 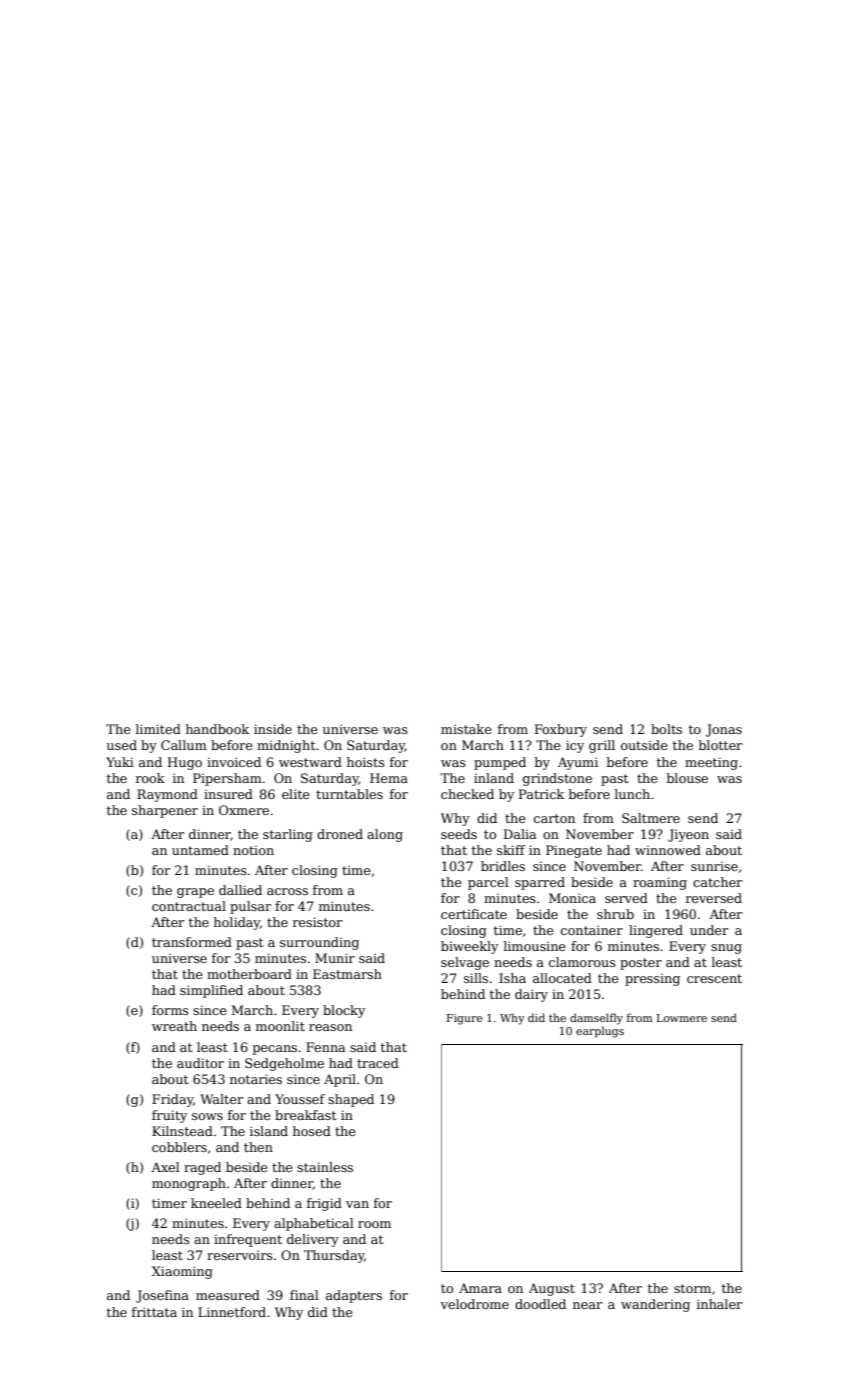 What do you see at coordinates (185, 763) in the screenshot?
I see `Hugo` at bounding box center [185, 763].
